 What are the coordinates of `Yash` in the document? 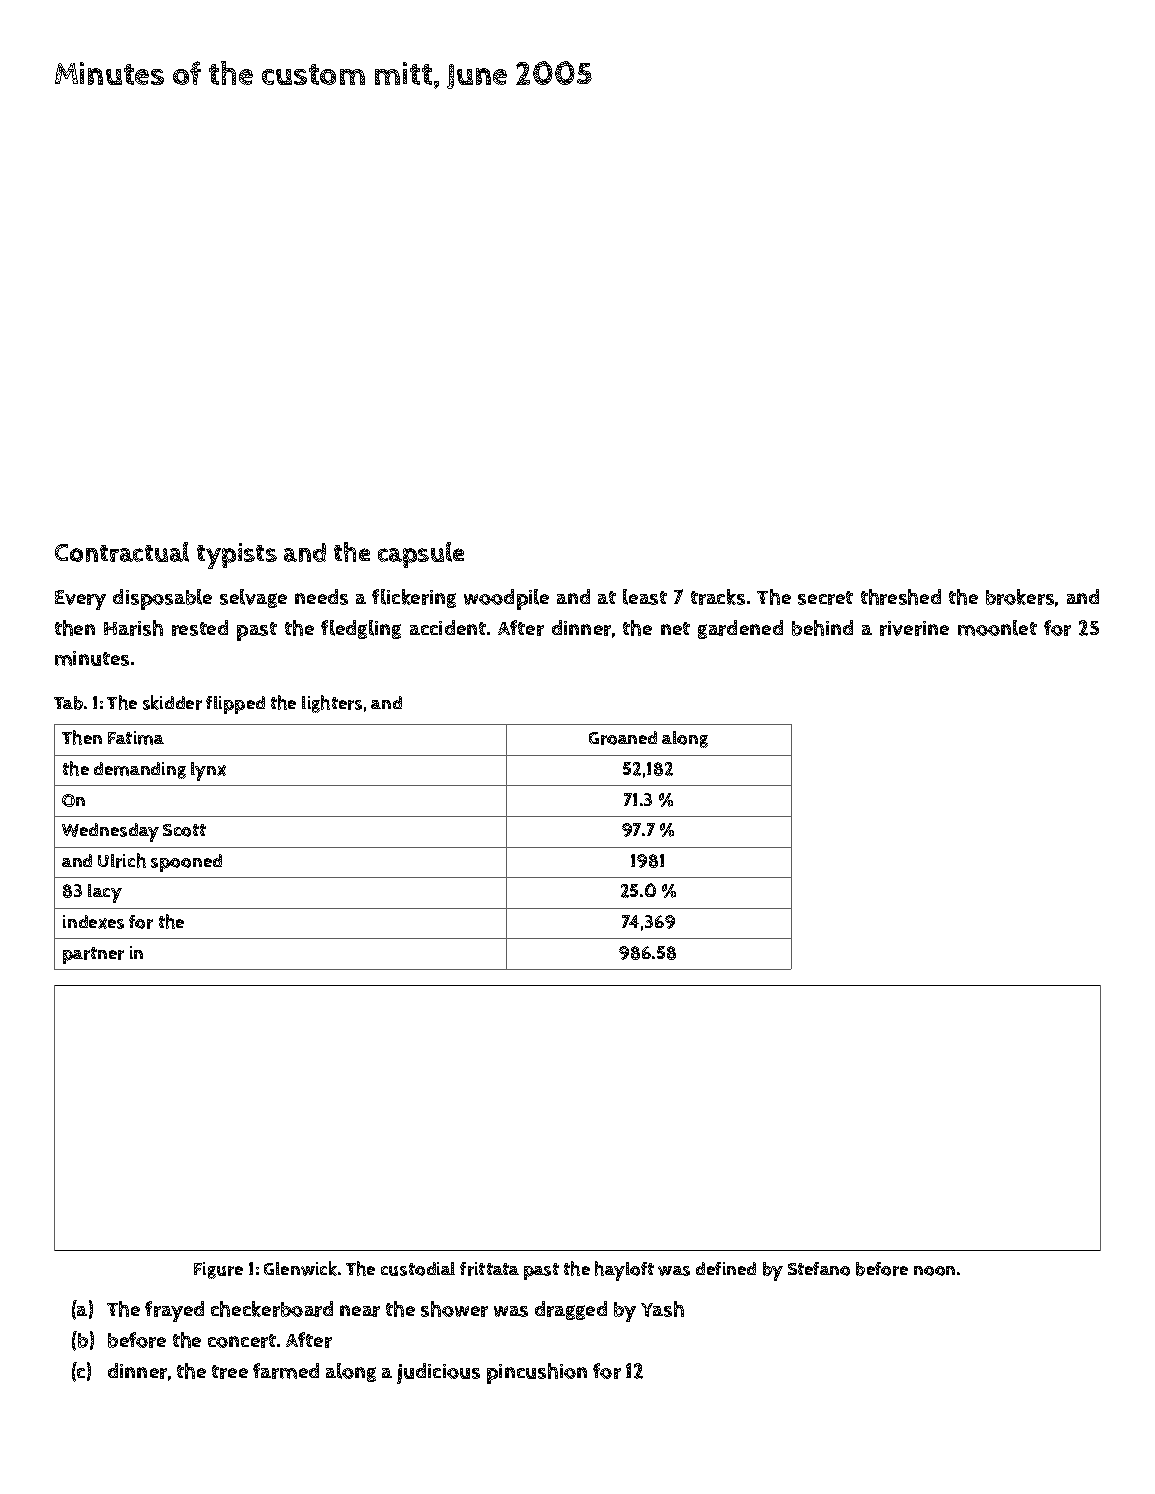 It's located at (662, 1309).
